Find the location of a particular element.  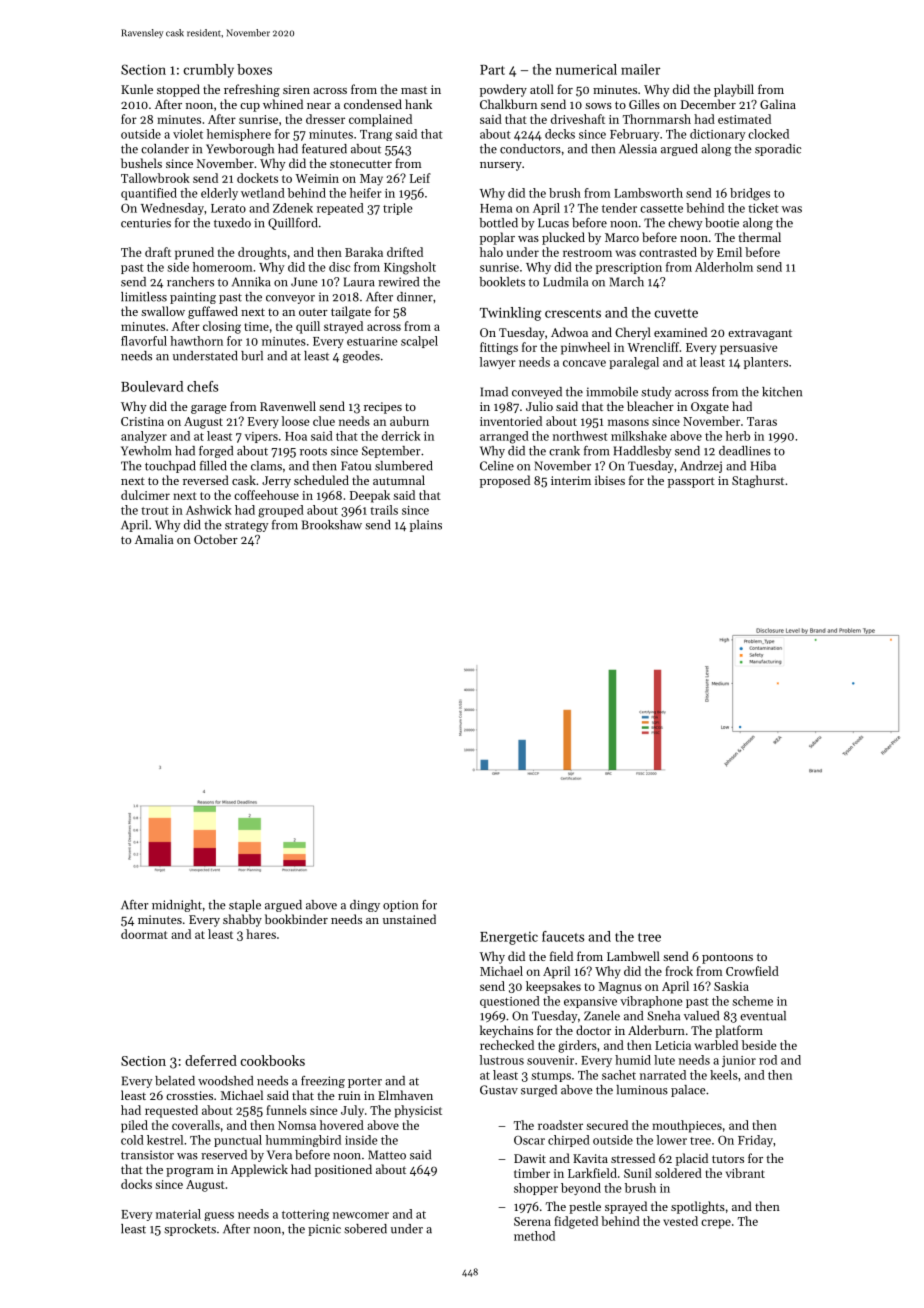

Tallowbrook is located at coordinates (155, 178).
